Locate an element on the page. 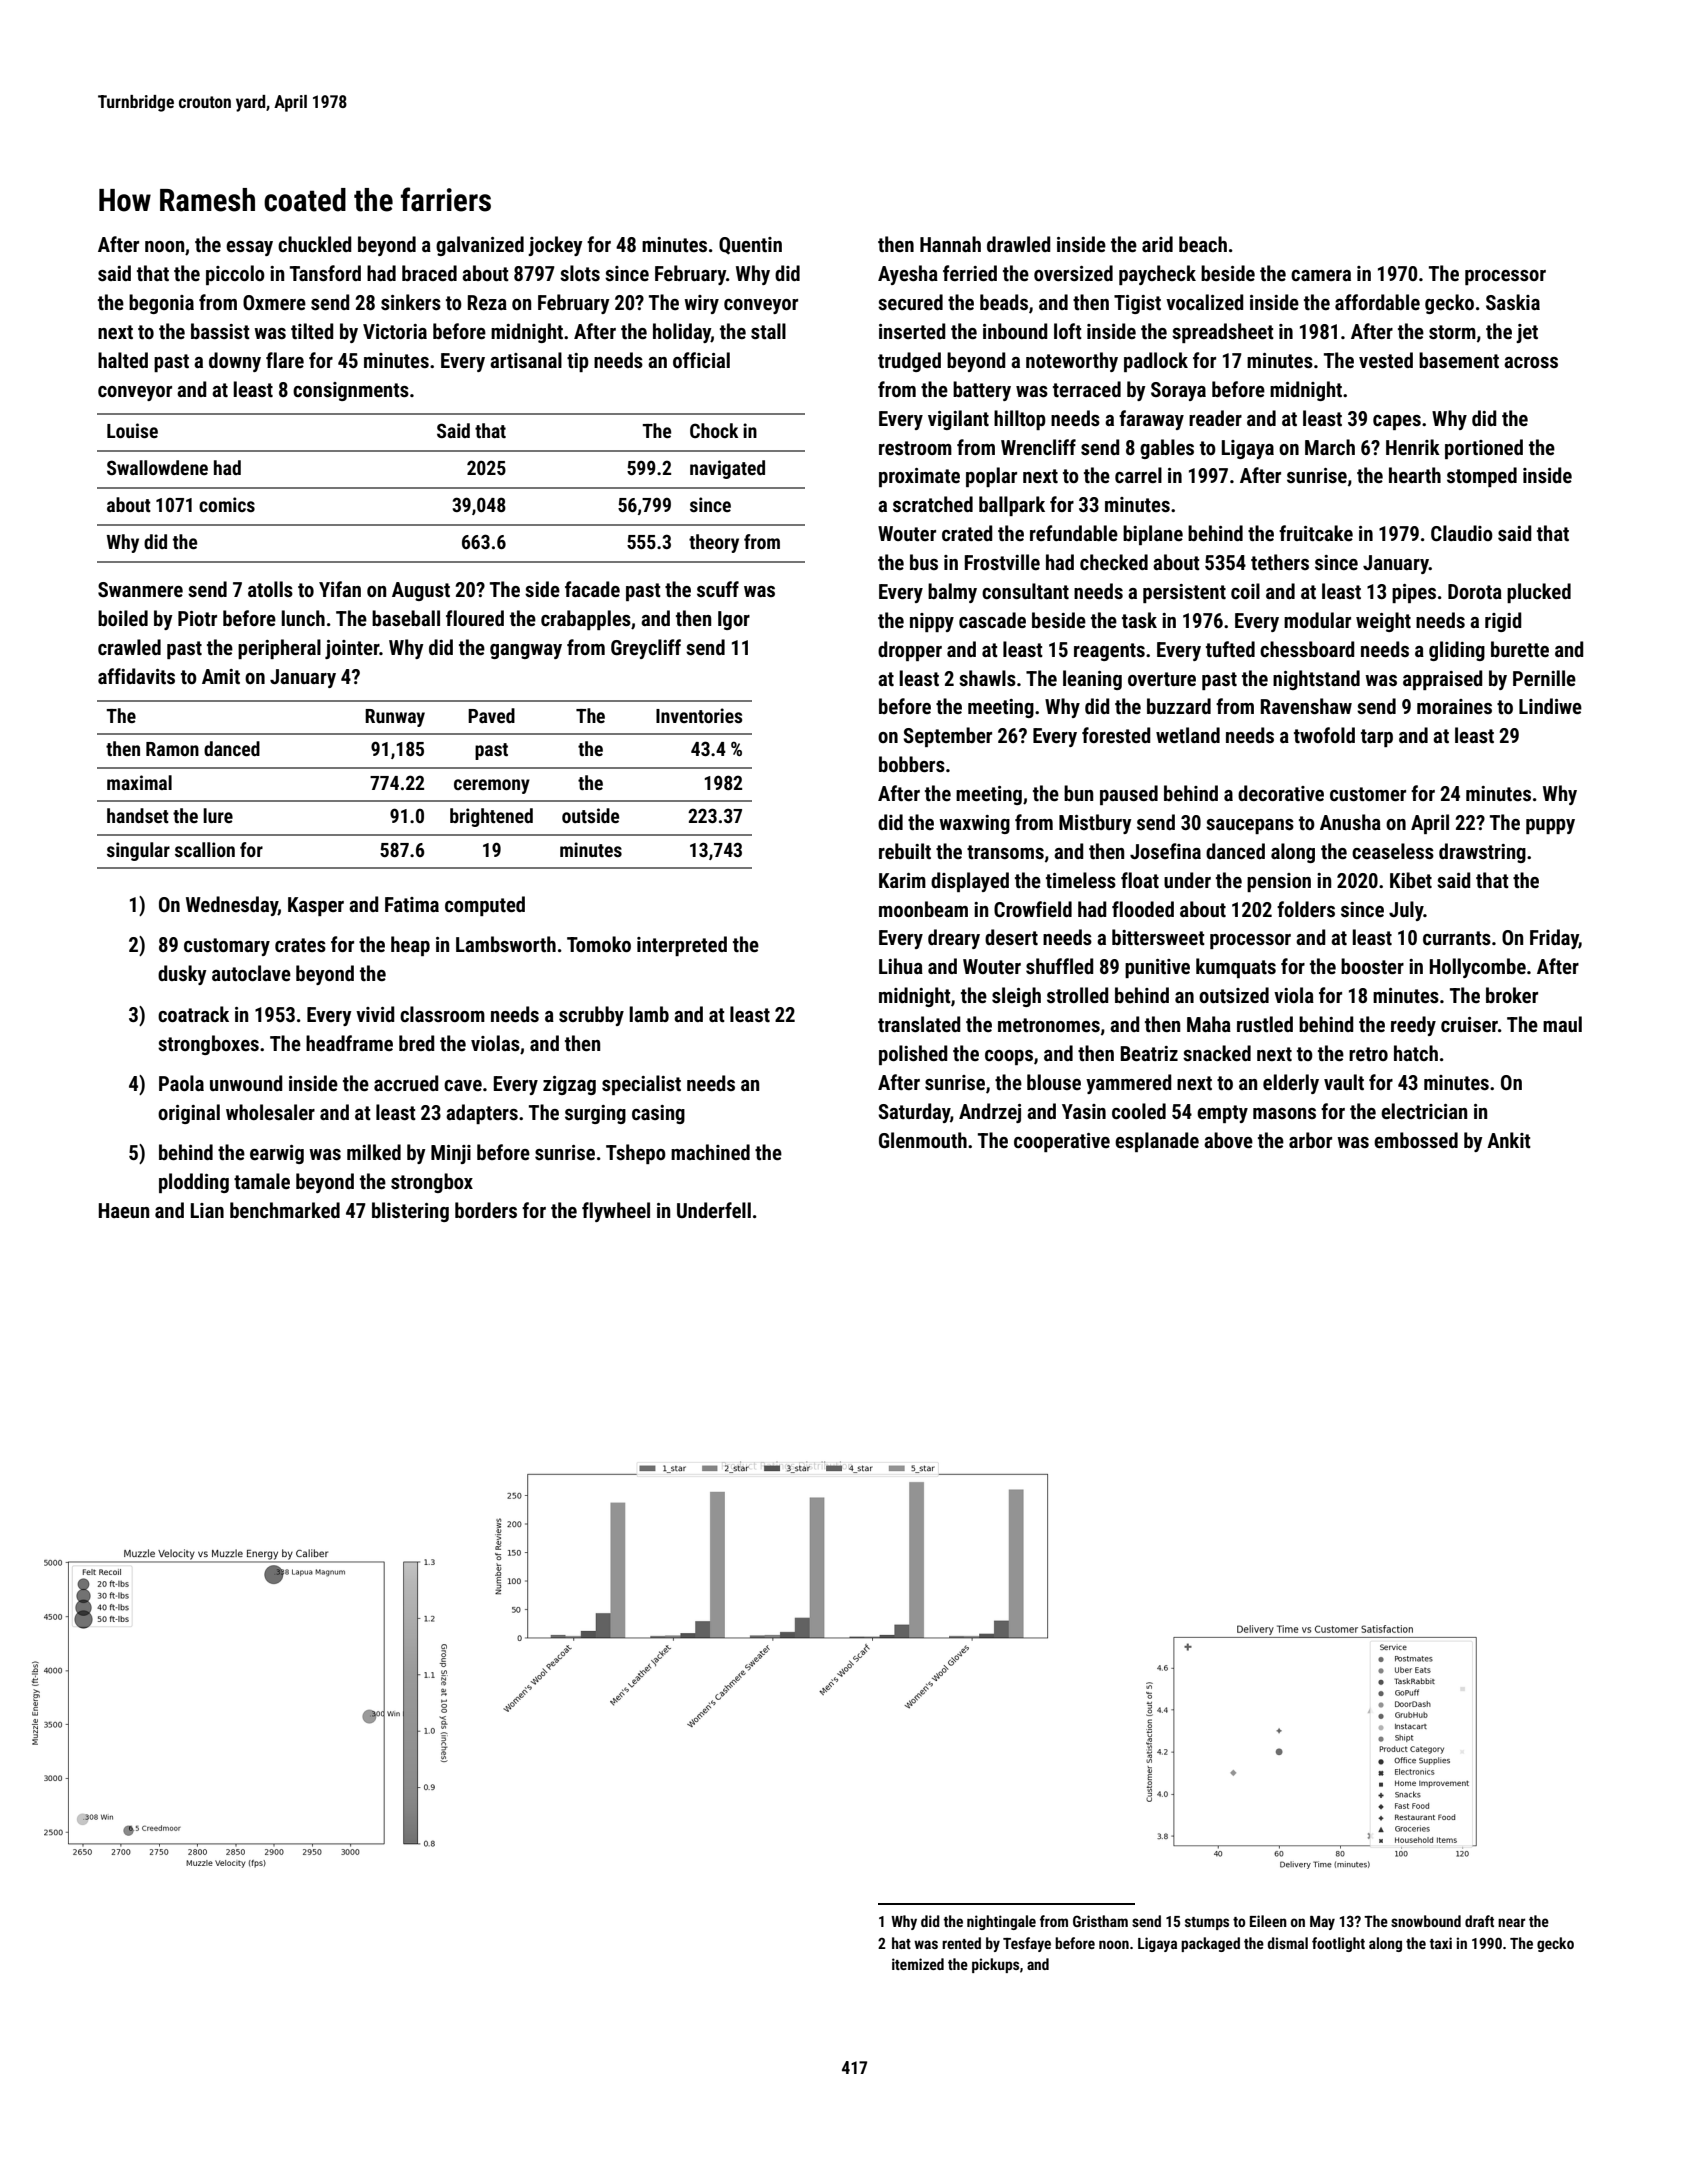  nippy is located at coordinates (932, 622).
